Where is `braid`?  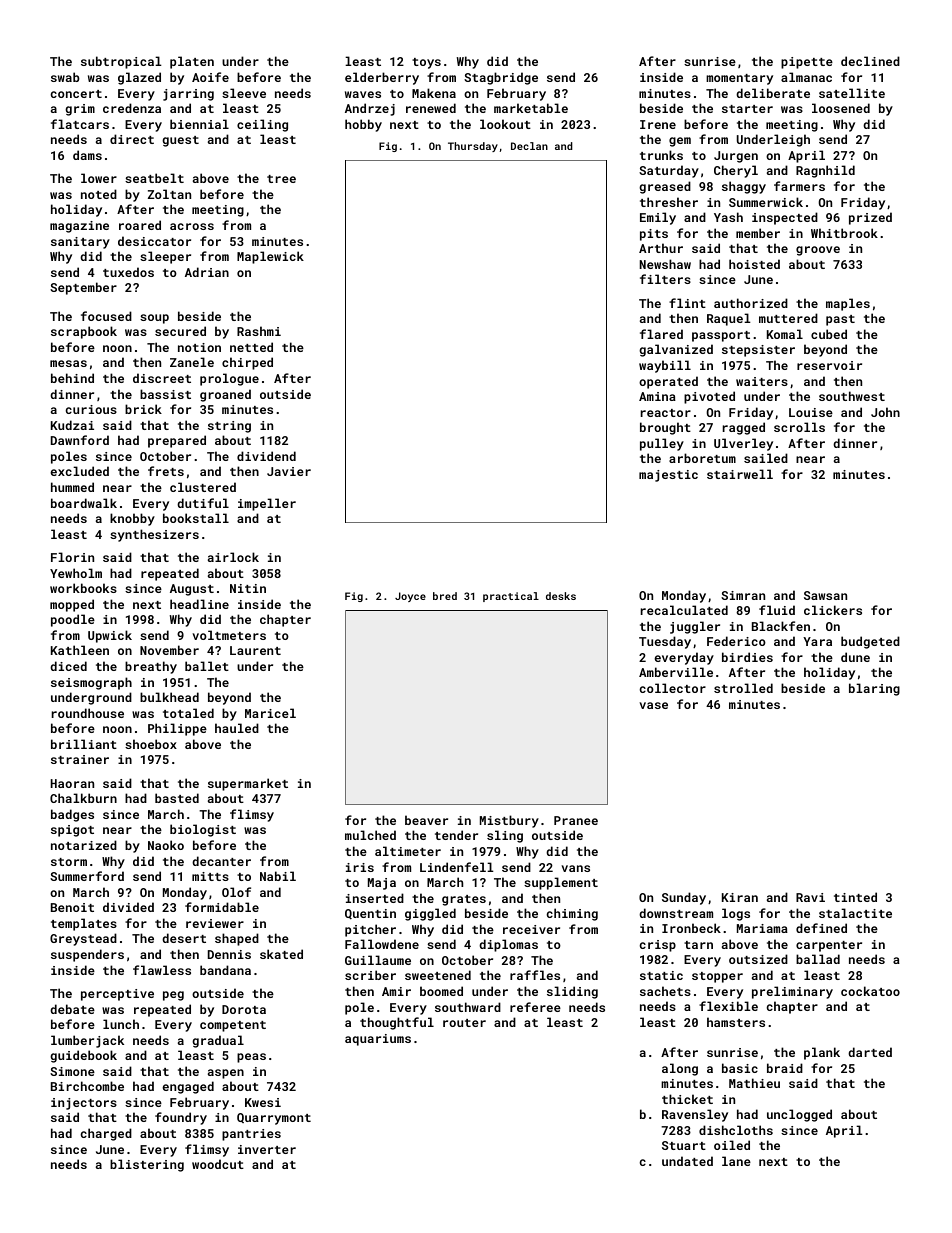
braid is located at coordinates (785, 1068).
